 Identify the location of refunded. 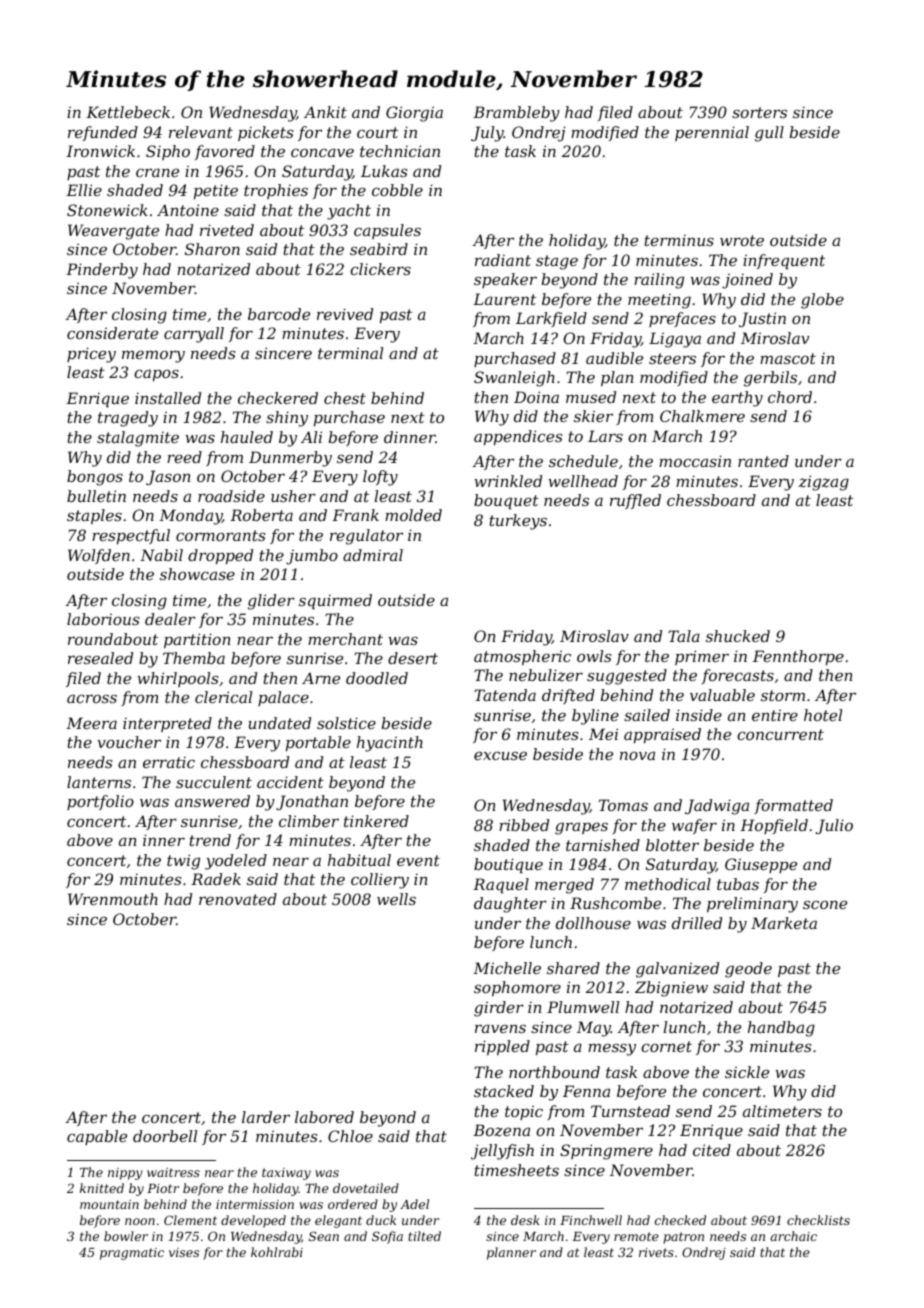
(103, 133).
